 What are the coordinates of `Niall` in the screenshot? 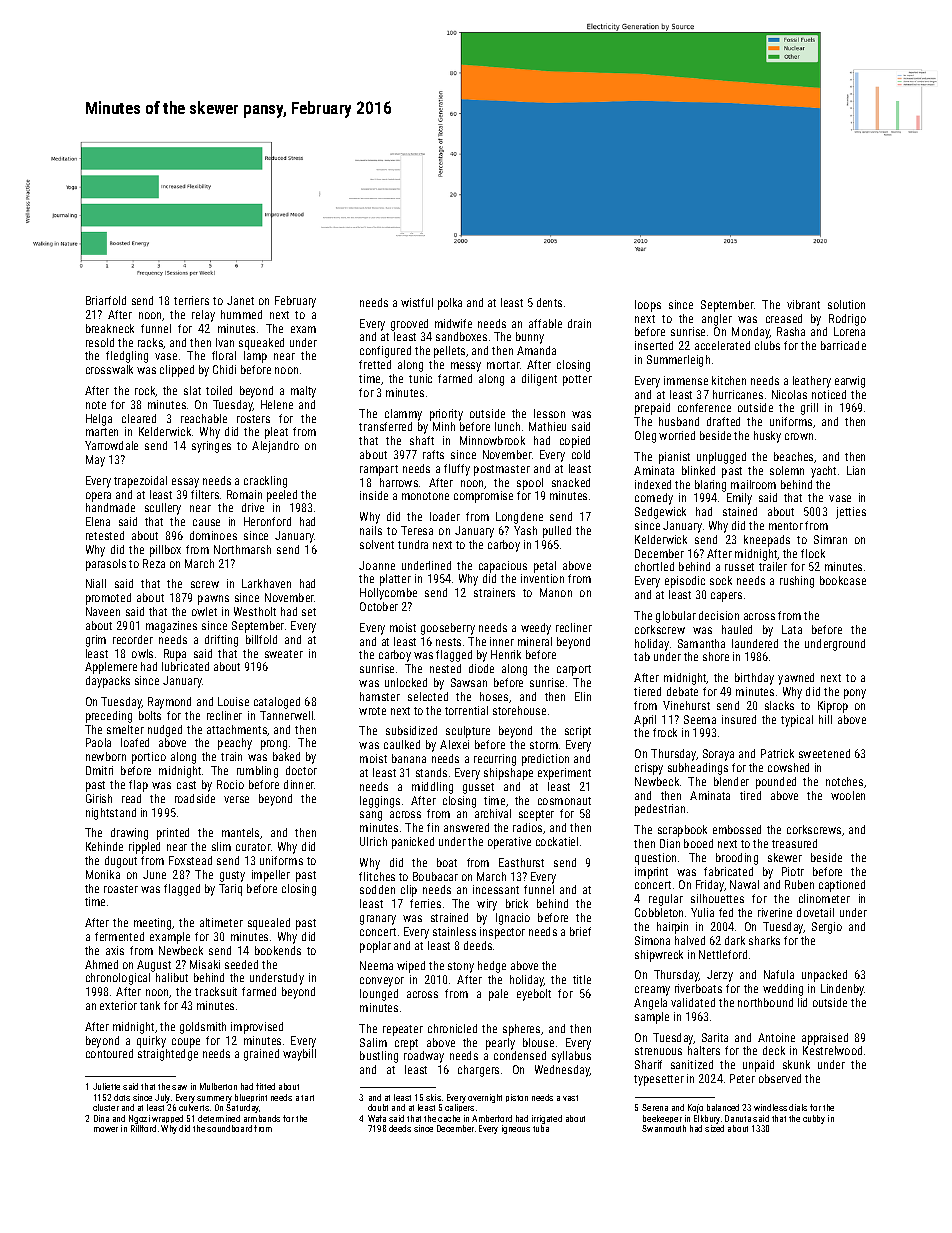 It's located at (96, 583).
